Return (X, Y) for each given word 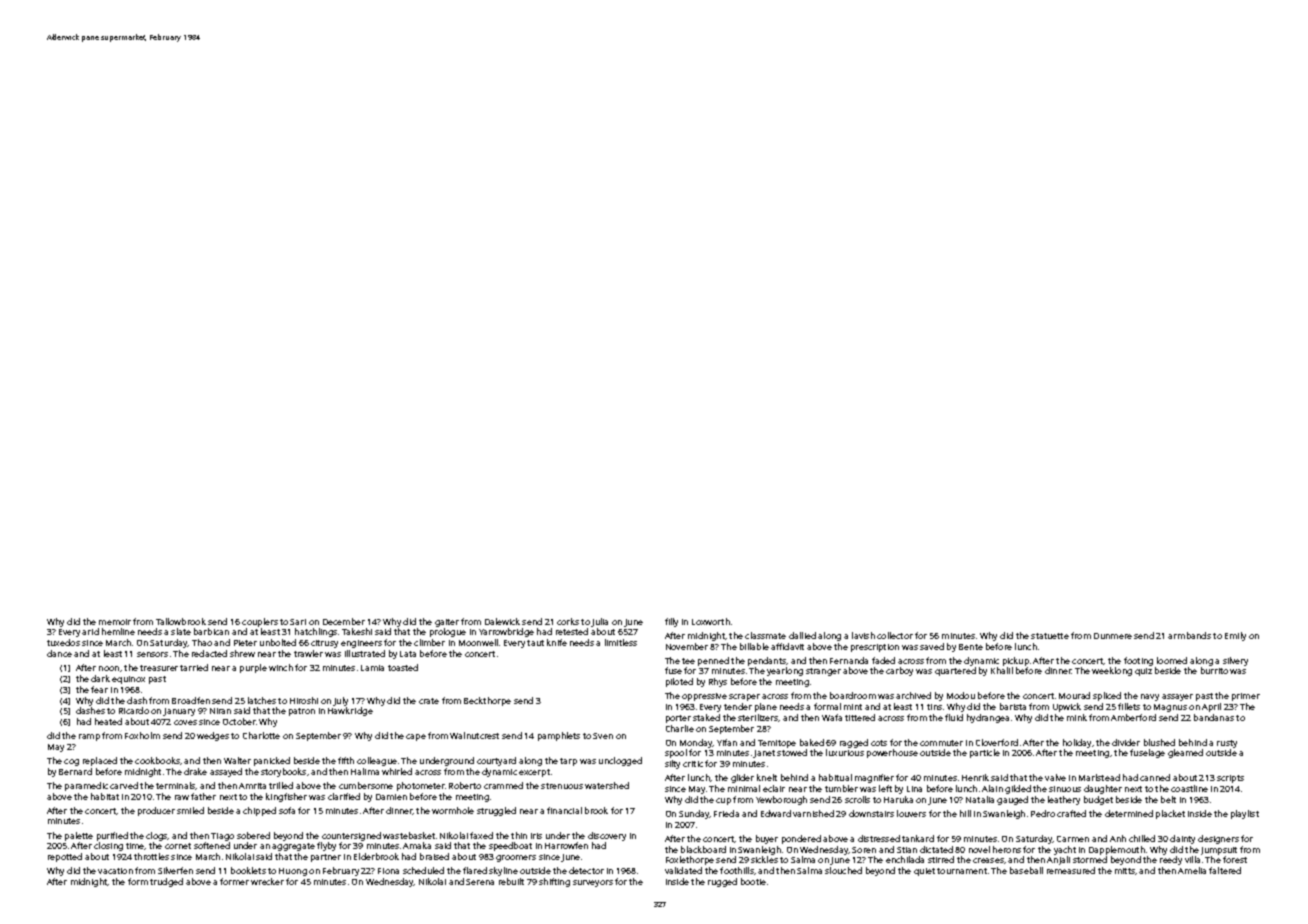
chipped (259, 811)
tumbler (841, 788)
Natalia (980, 799)
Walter (237, 760)
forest (1235, 859)
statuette (1050, 636)
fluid (954, 717)
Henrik (975, 777)
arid (90, 631)
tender (738, 706)
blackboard (703, 849)
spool (676, 753)
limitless (621, 642)
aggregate (293, 847)
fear (99, 689)
